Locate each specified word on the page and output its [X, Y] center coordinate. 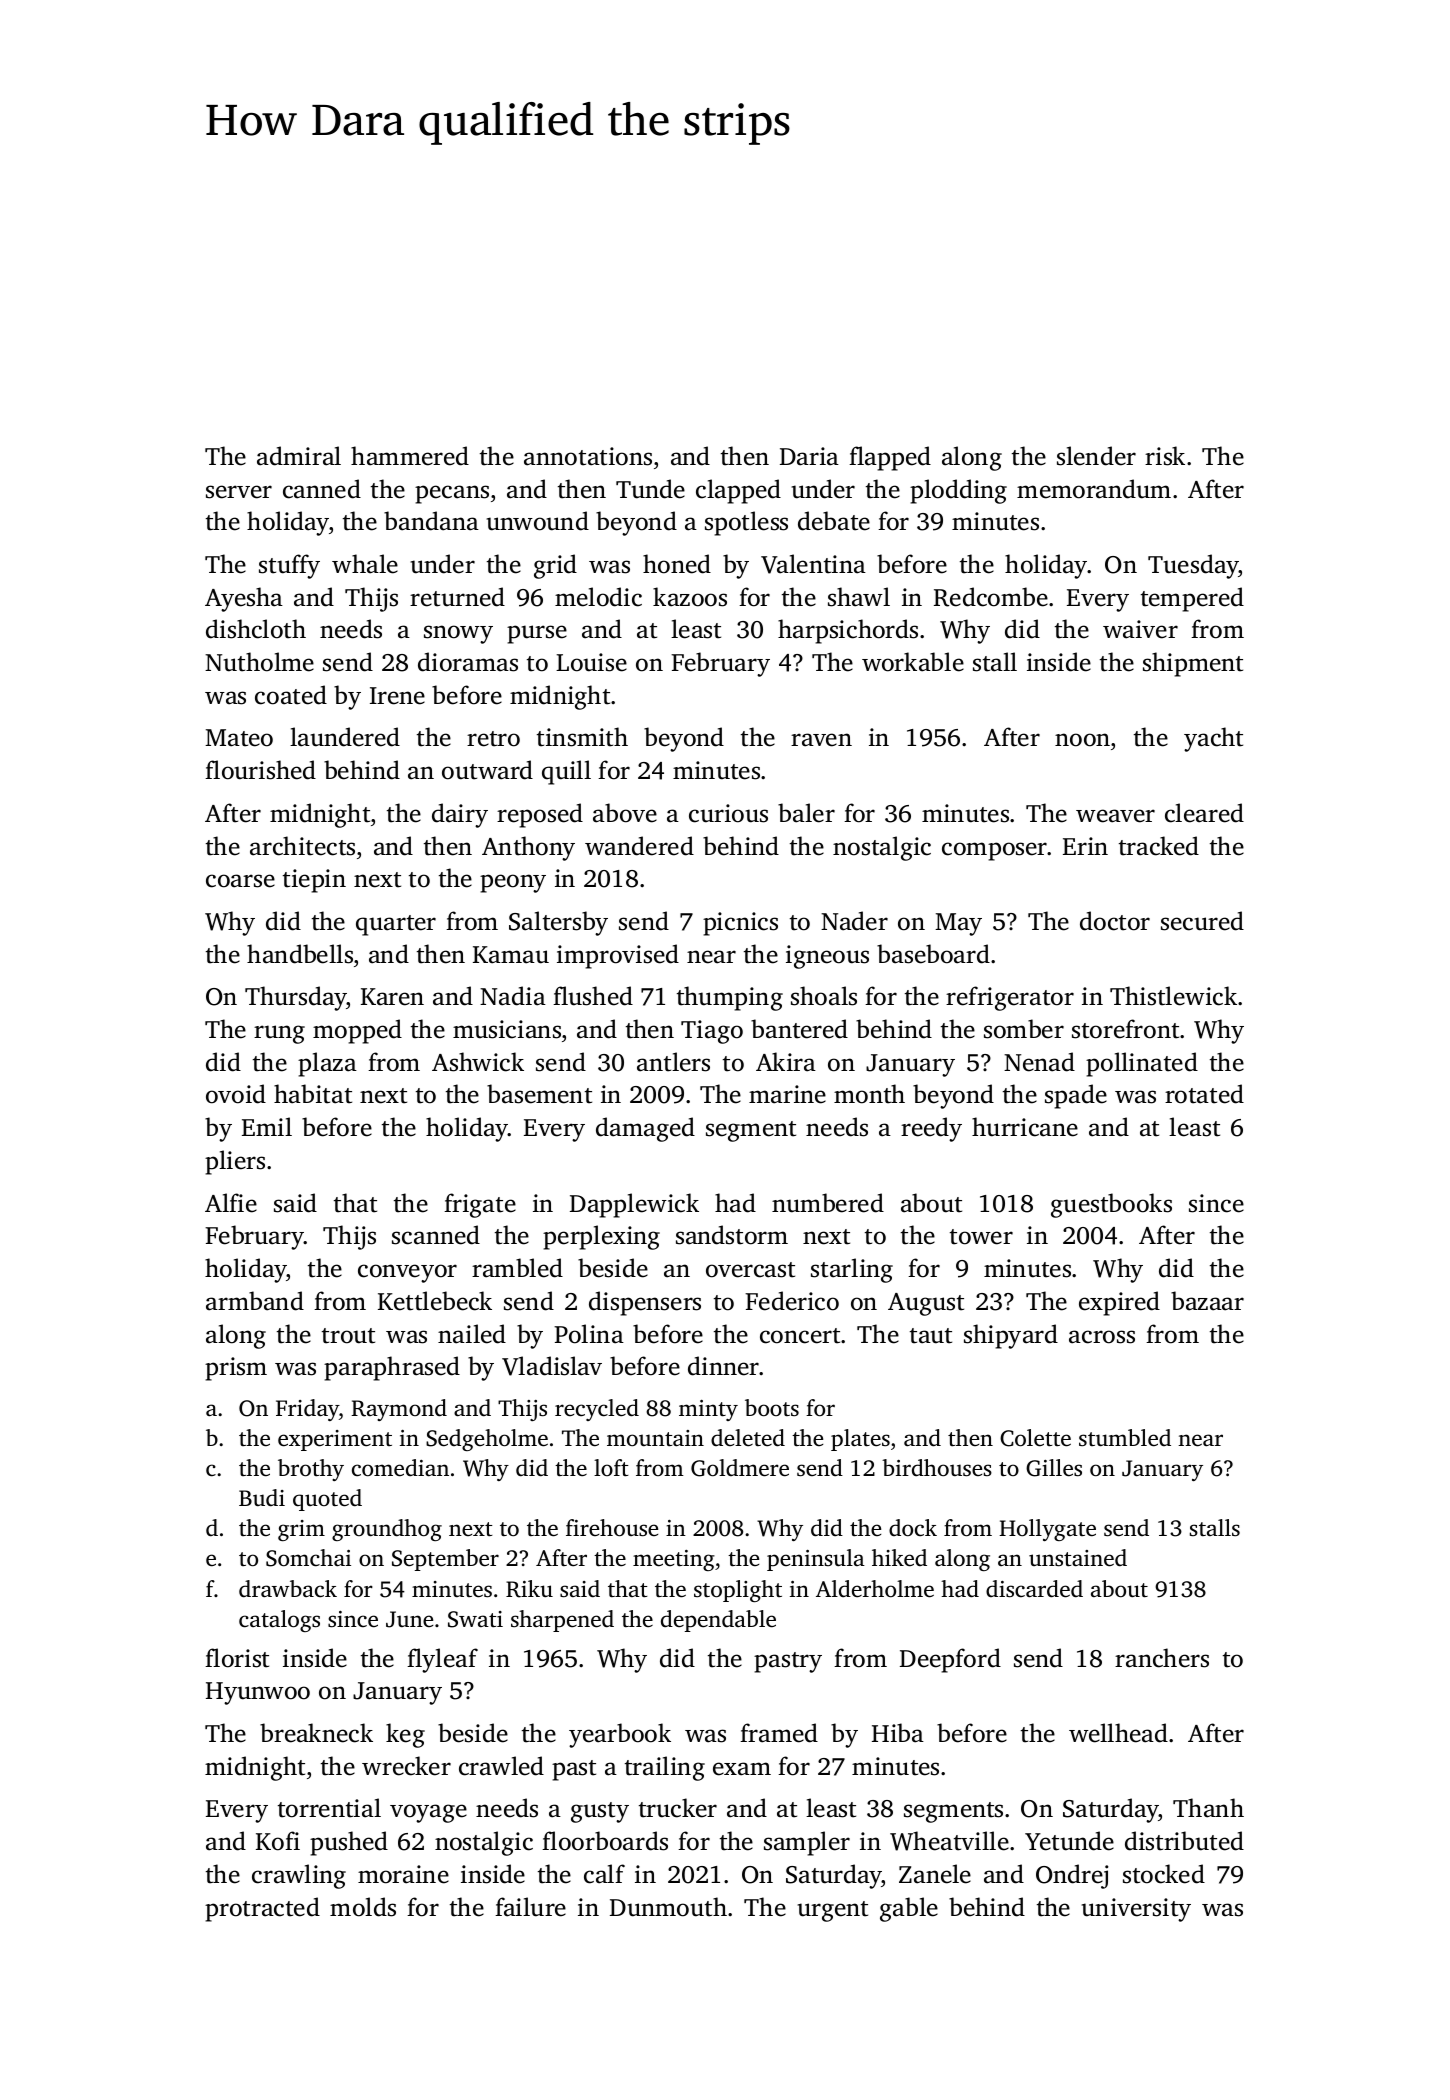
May [958, 924]
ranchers [1162, 1658]
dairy [460, 815]
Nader [854, 921]
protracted [262, 1909]
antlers [673, 1062]
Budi [262, 1497]
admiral [299, 456]
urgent [833, 1911]
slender [1096, 456]
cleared [1204, 813]
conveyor [407, 1273]
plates [860, 1440]
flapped [890, 458]
